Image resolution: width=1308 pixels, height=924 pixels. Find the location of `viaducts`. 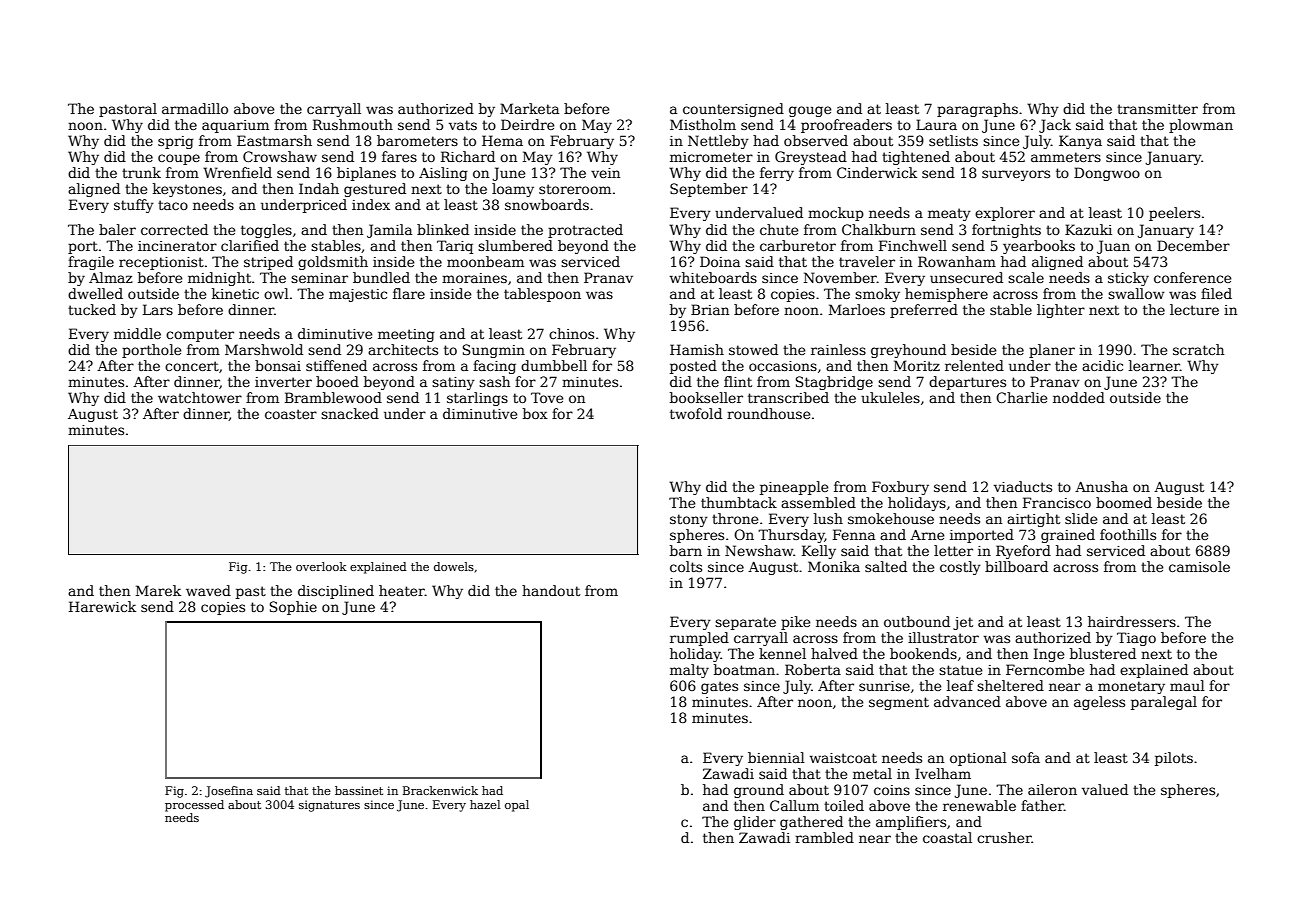

viaducts is located at coordinates (1023, 486).
